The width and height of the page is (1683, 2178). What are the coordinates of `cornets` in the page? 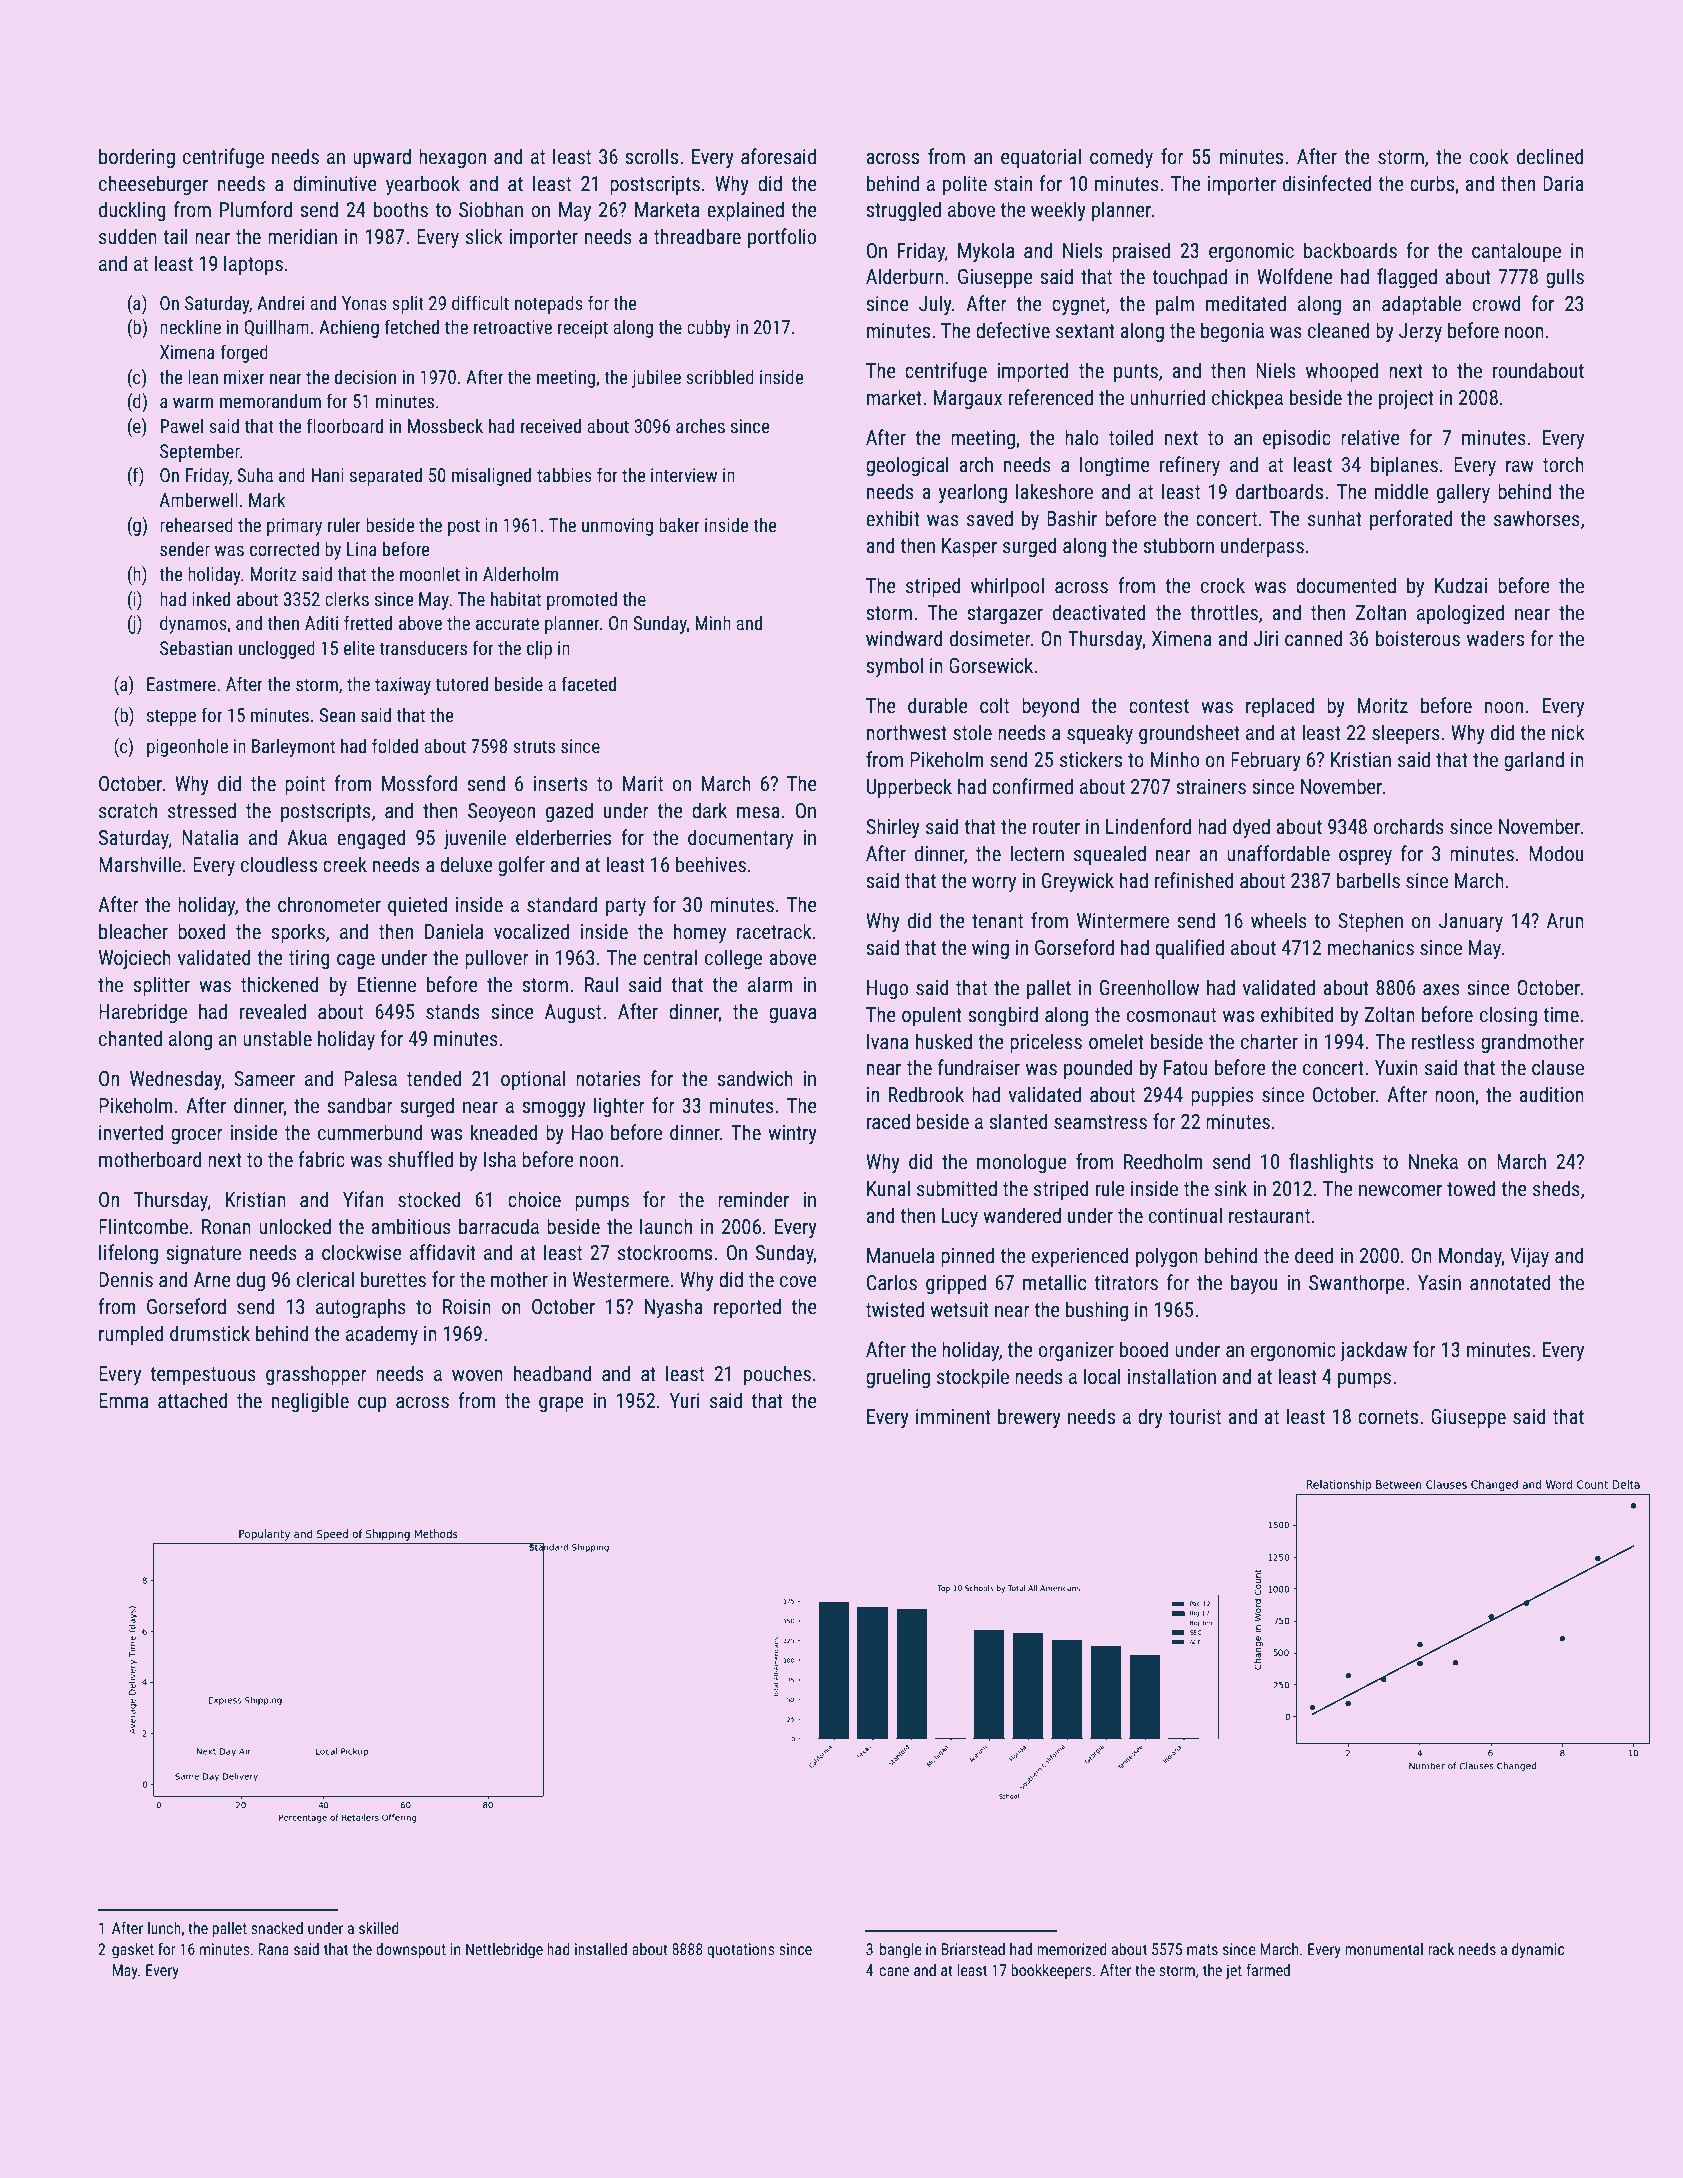 It's located at (1388, 1417).
